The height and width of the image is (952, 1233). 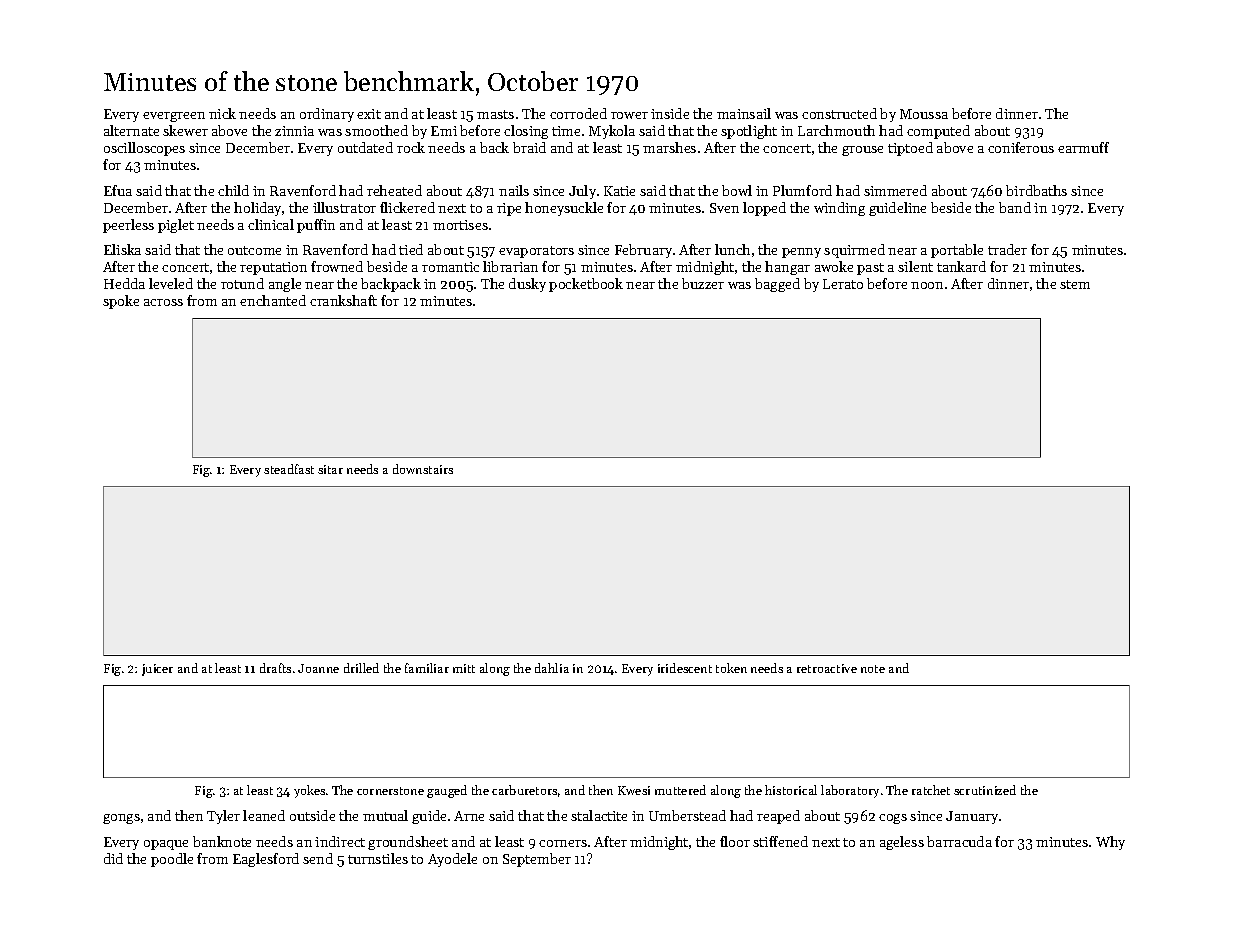 What do you see at coordinates (827, 668) in the image?
I see `retroactive` at bounding box center [827, 668].
